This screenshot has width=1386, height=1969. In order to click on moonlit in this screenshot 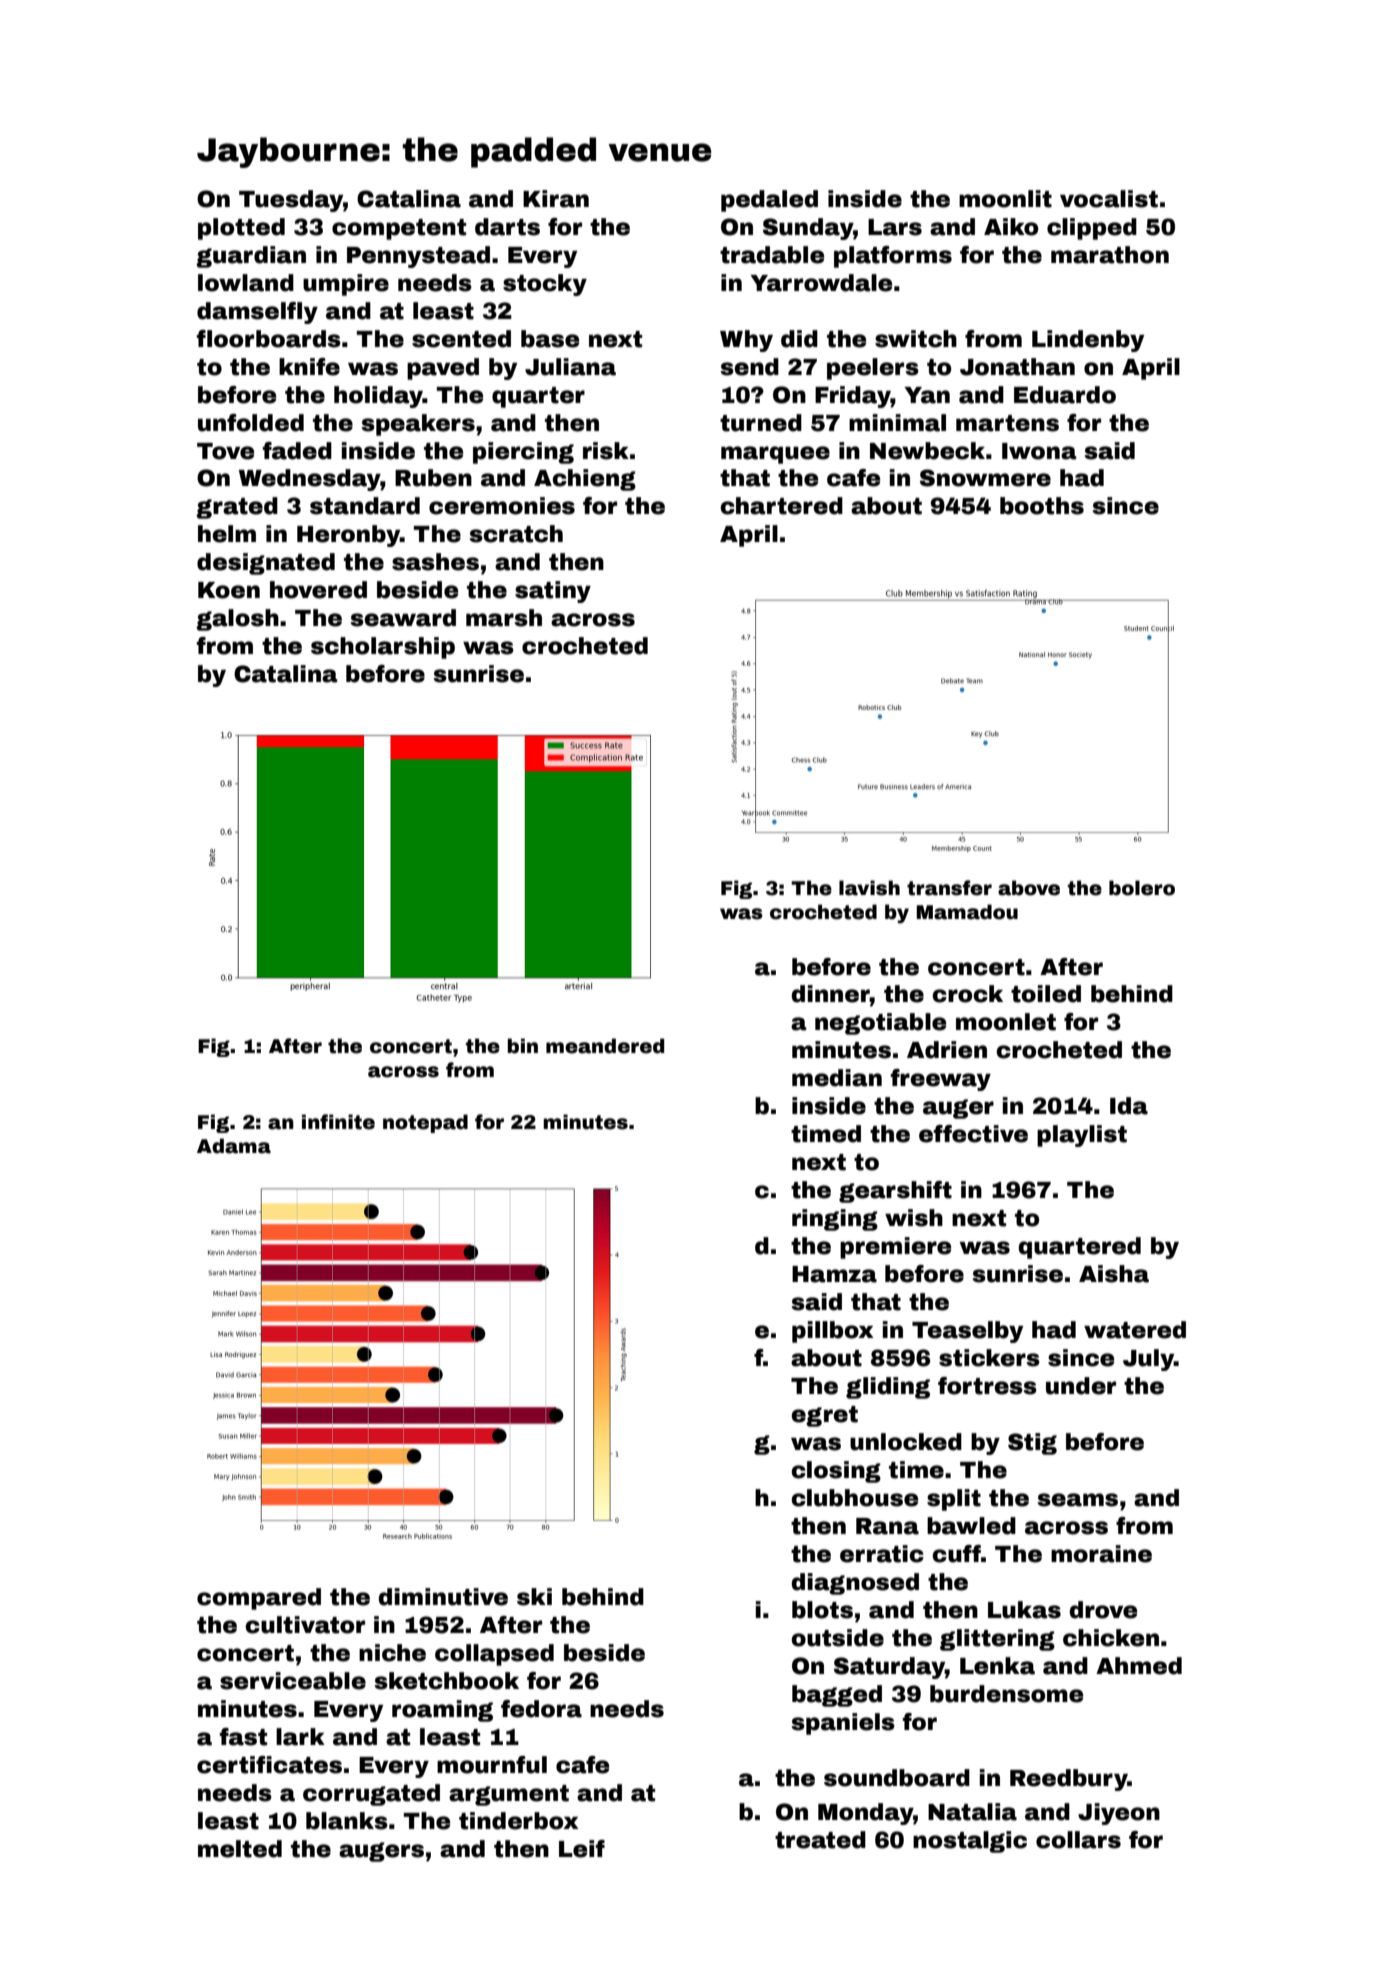, I will do `click(1005, 199)`.
